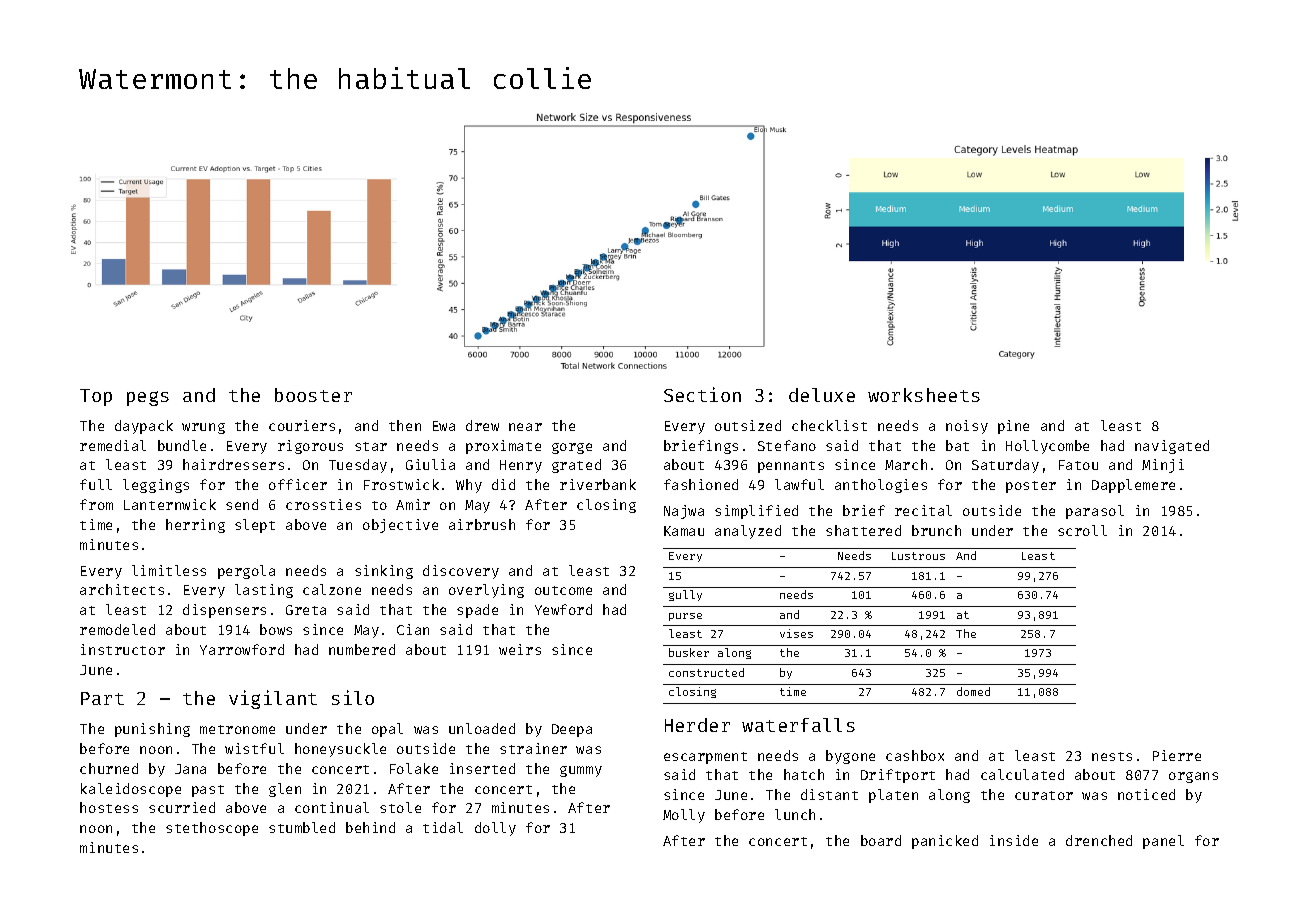 This page has height=924, width=1308. Describe the element at coordinates (1082, 530) in the page. I see `scroll` at that location.
